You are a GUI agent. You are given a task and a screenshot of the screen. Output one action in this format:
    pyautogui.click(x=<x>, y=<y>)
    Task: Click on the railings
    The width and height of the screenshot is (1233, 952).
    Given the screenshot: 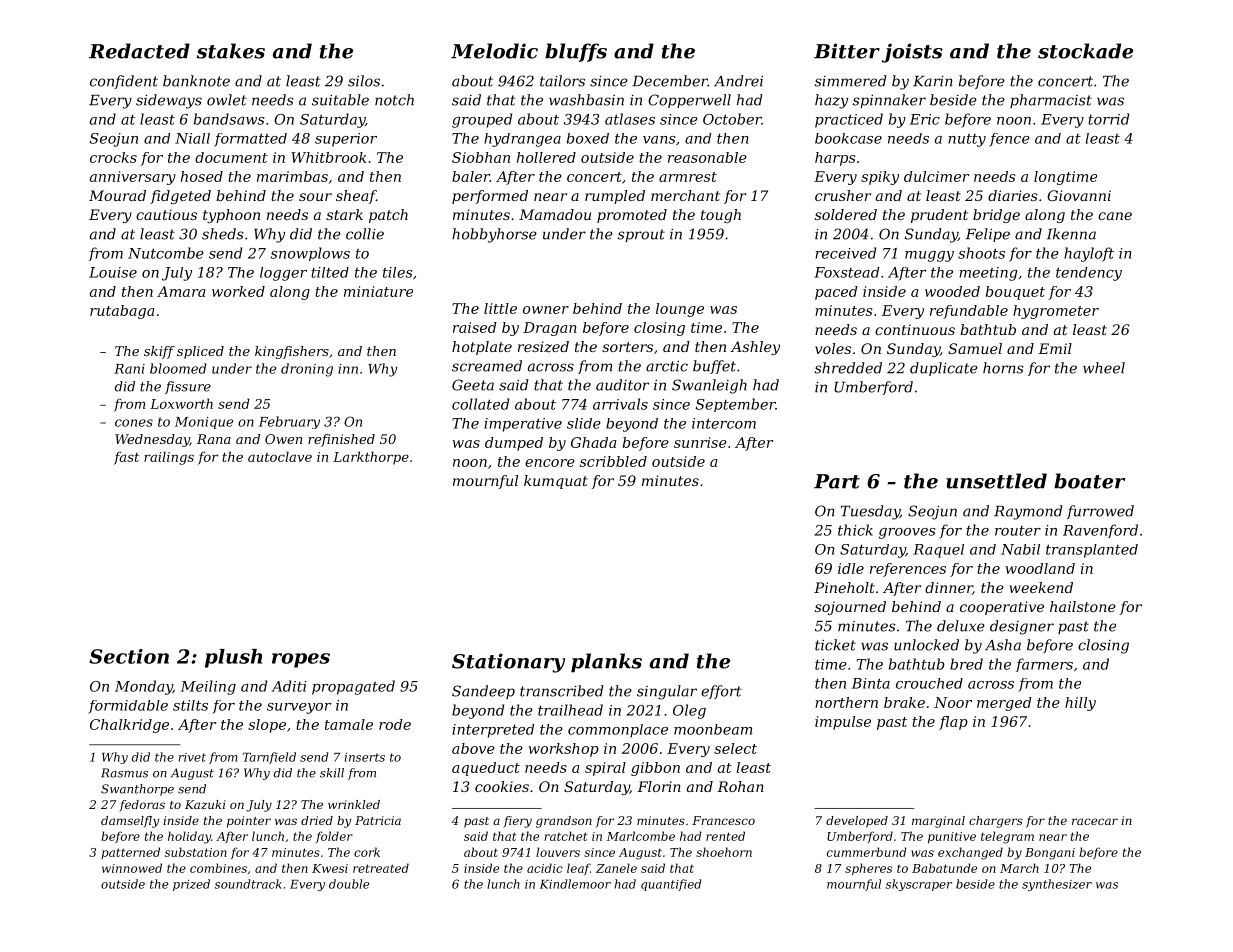 What is the action you would take?
    pyautogui.click(x=169, y=458)
